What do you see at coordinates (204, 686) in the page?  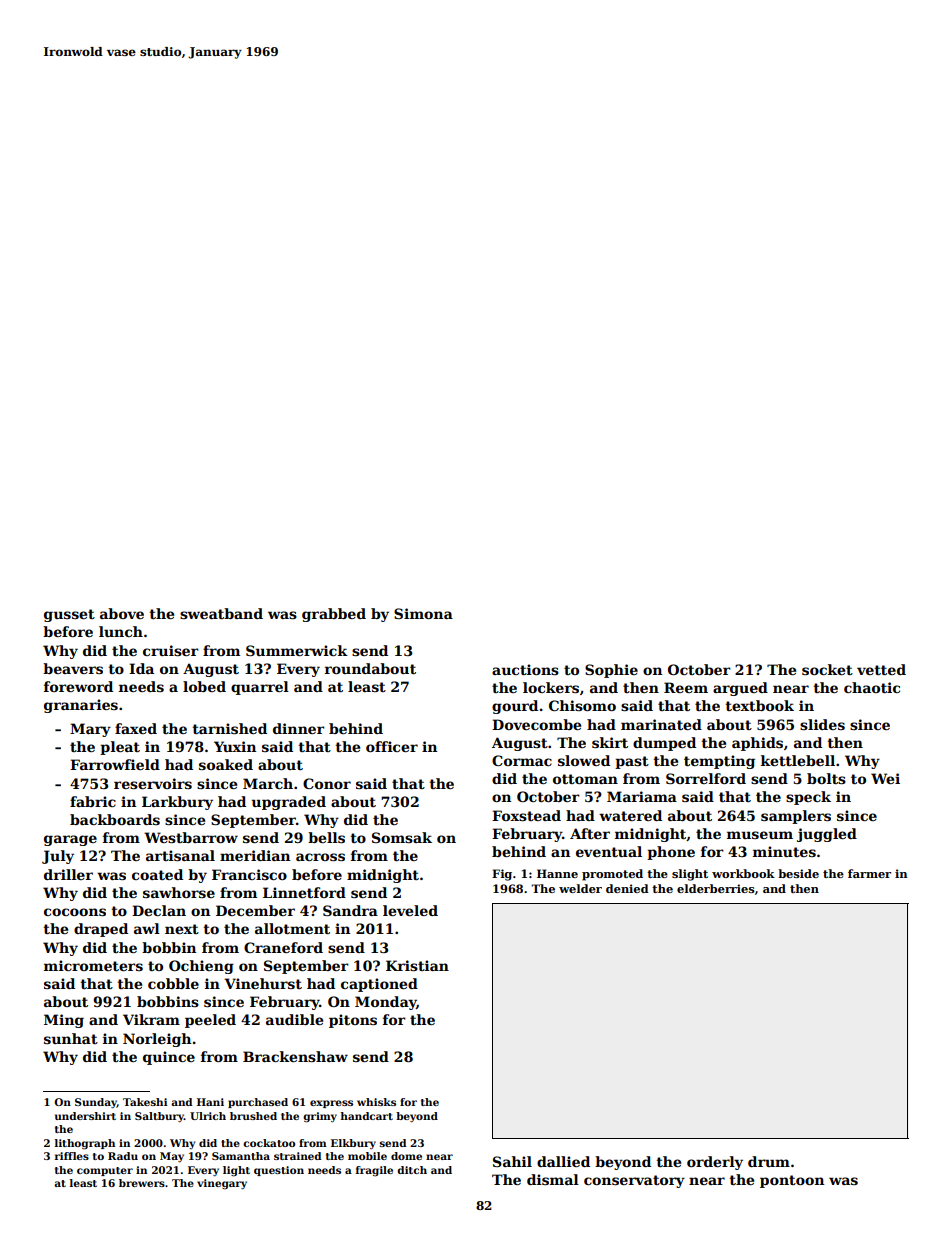 I see `lobed` at bounding box center [204, 686].
